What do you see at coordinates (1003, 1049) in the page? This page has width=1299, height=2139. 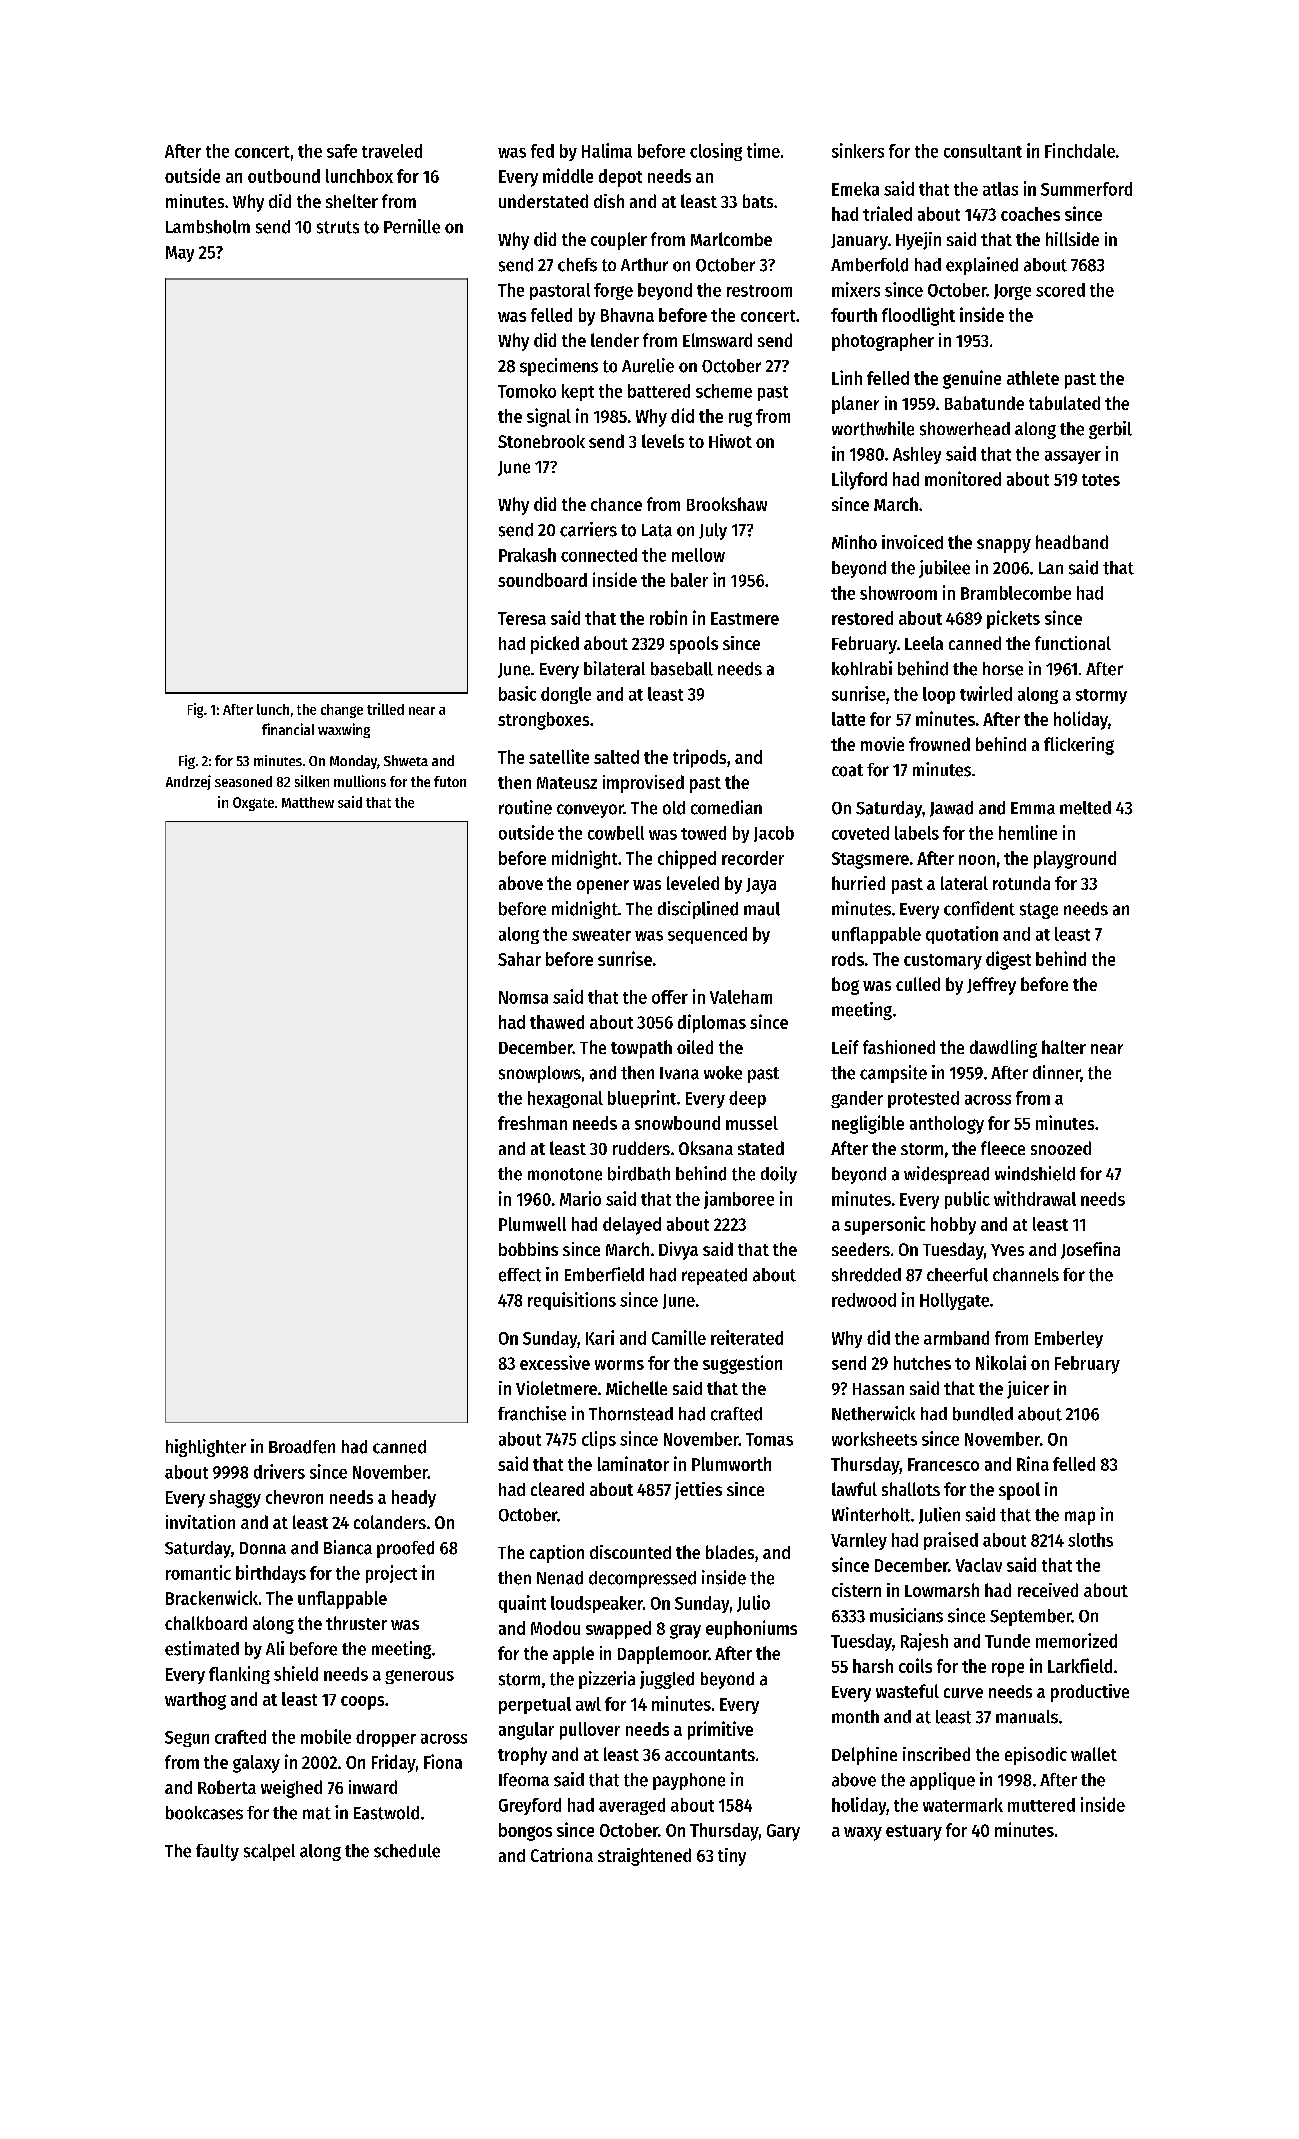 I see `dawdling` at bounding box center [1003, 1049].
